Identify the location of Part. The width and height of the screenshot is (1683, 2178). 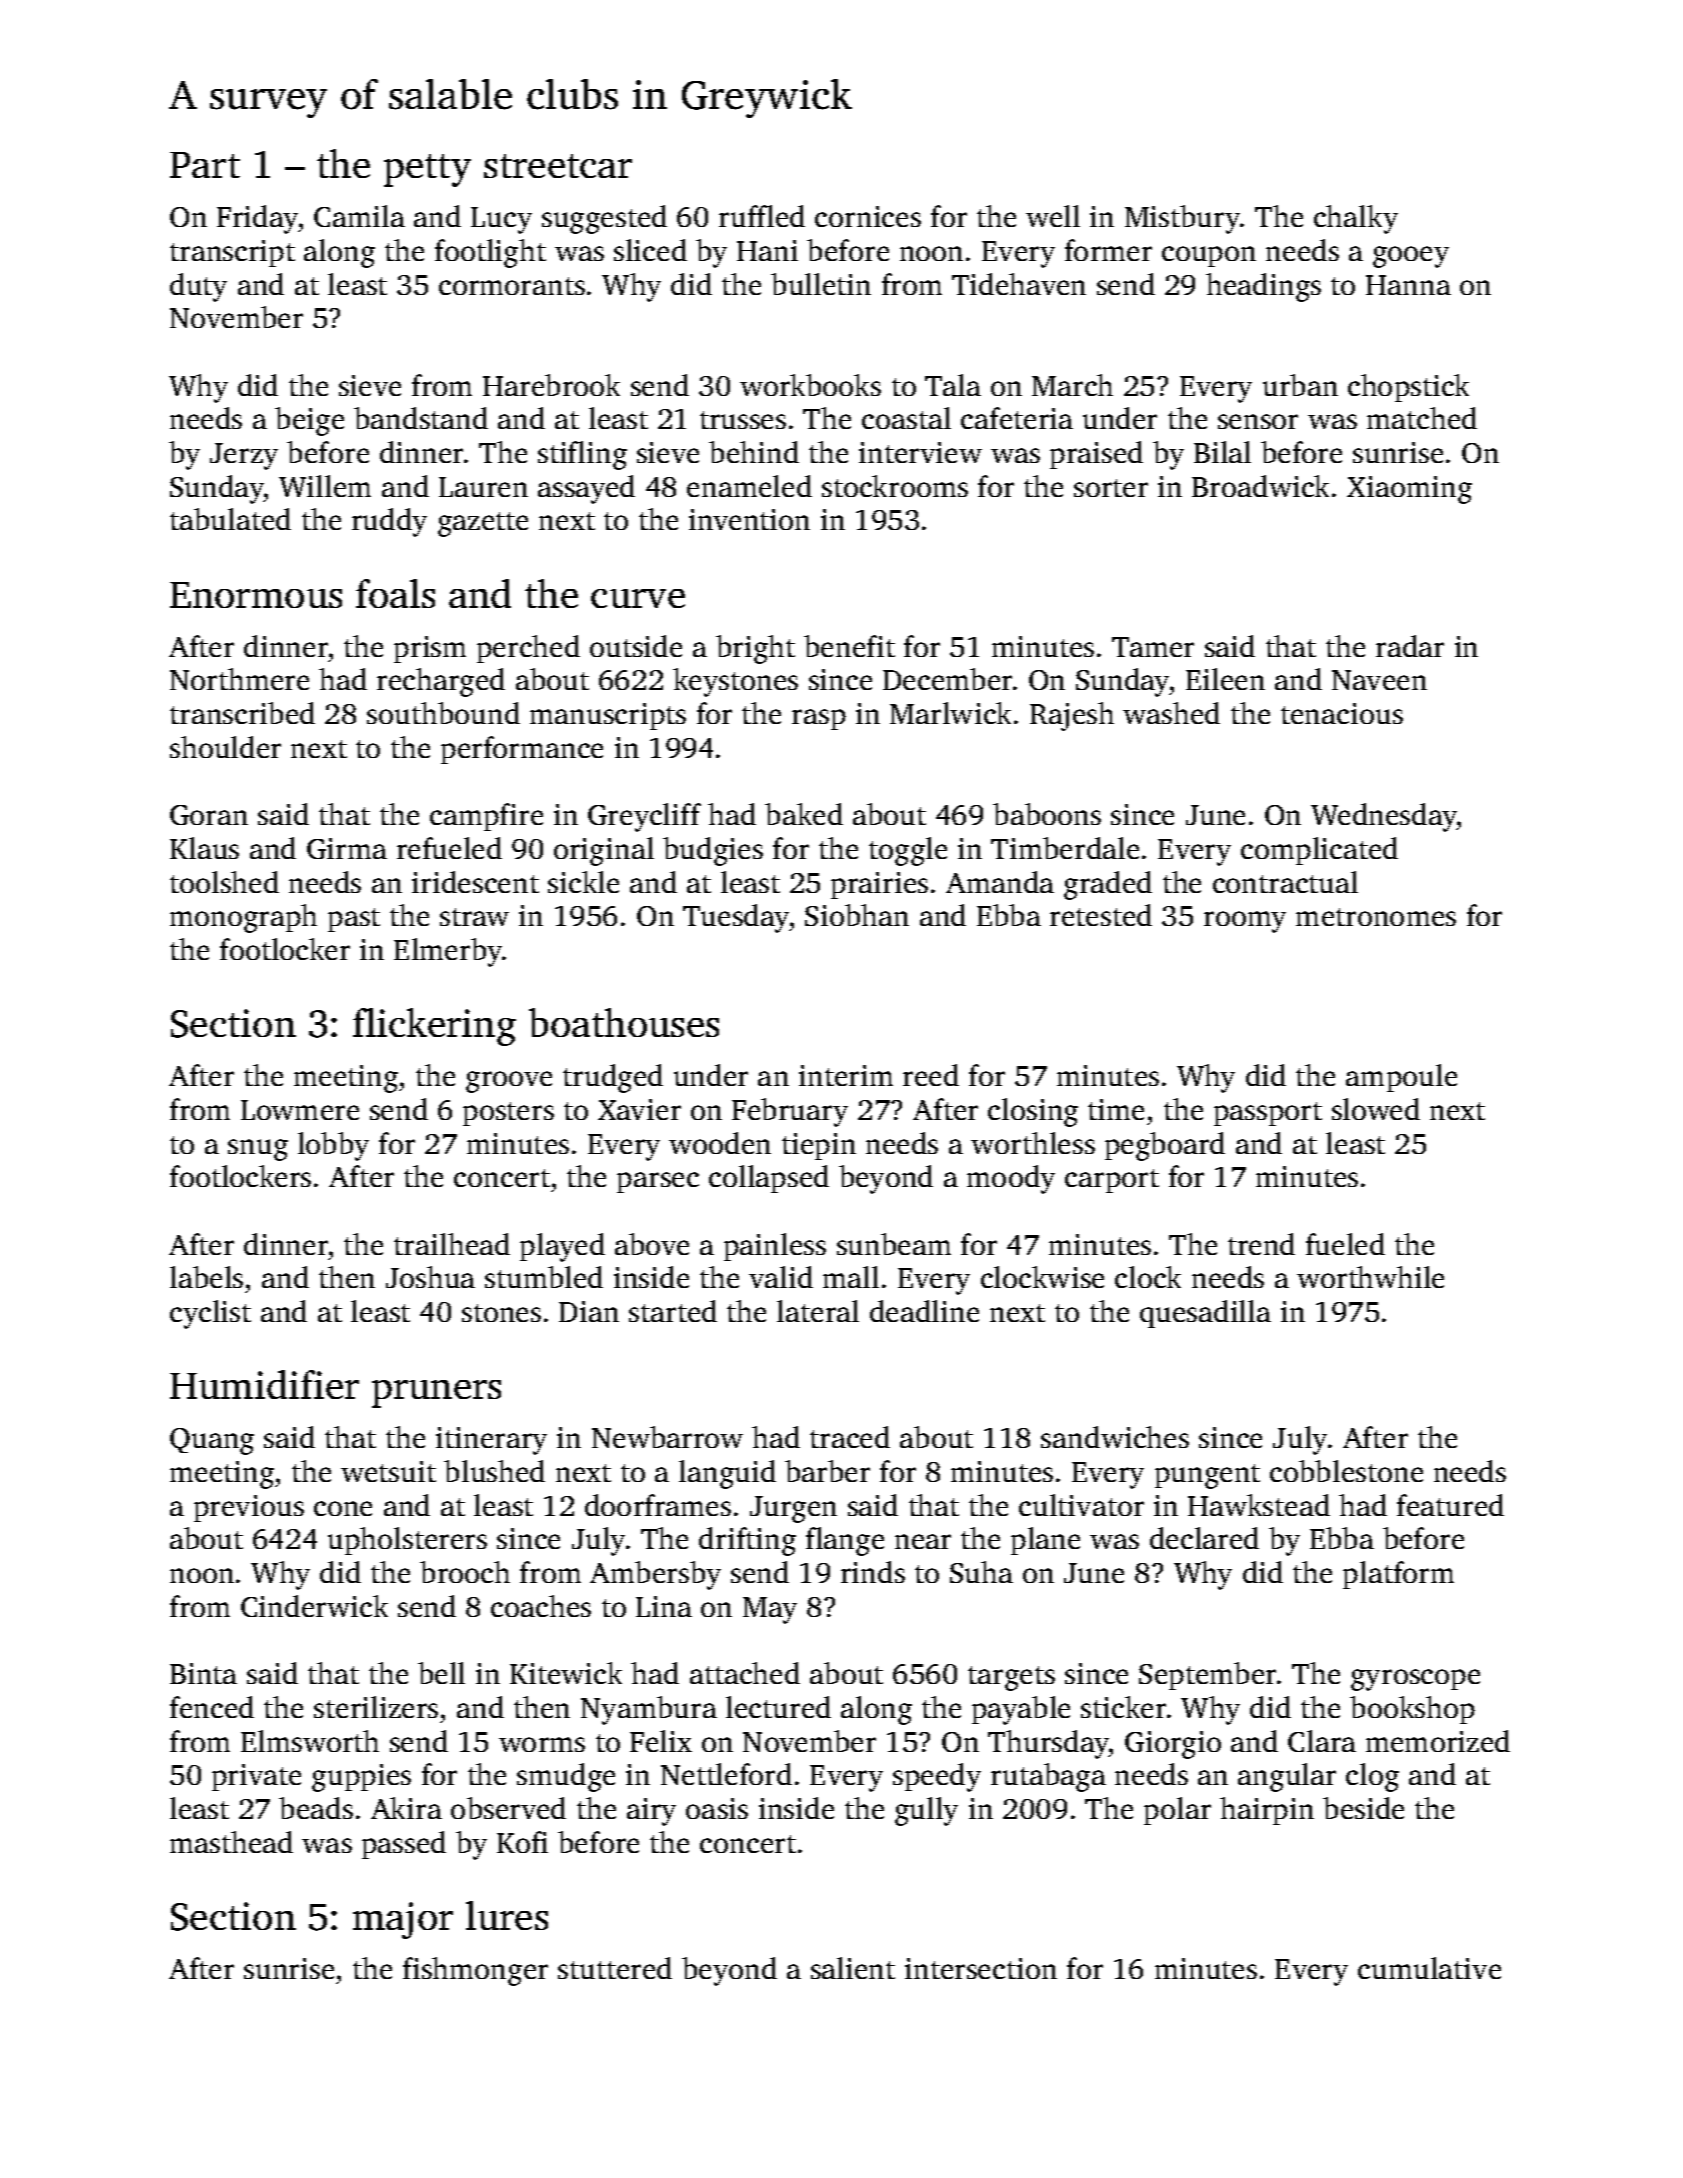
(205, 165).
